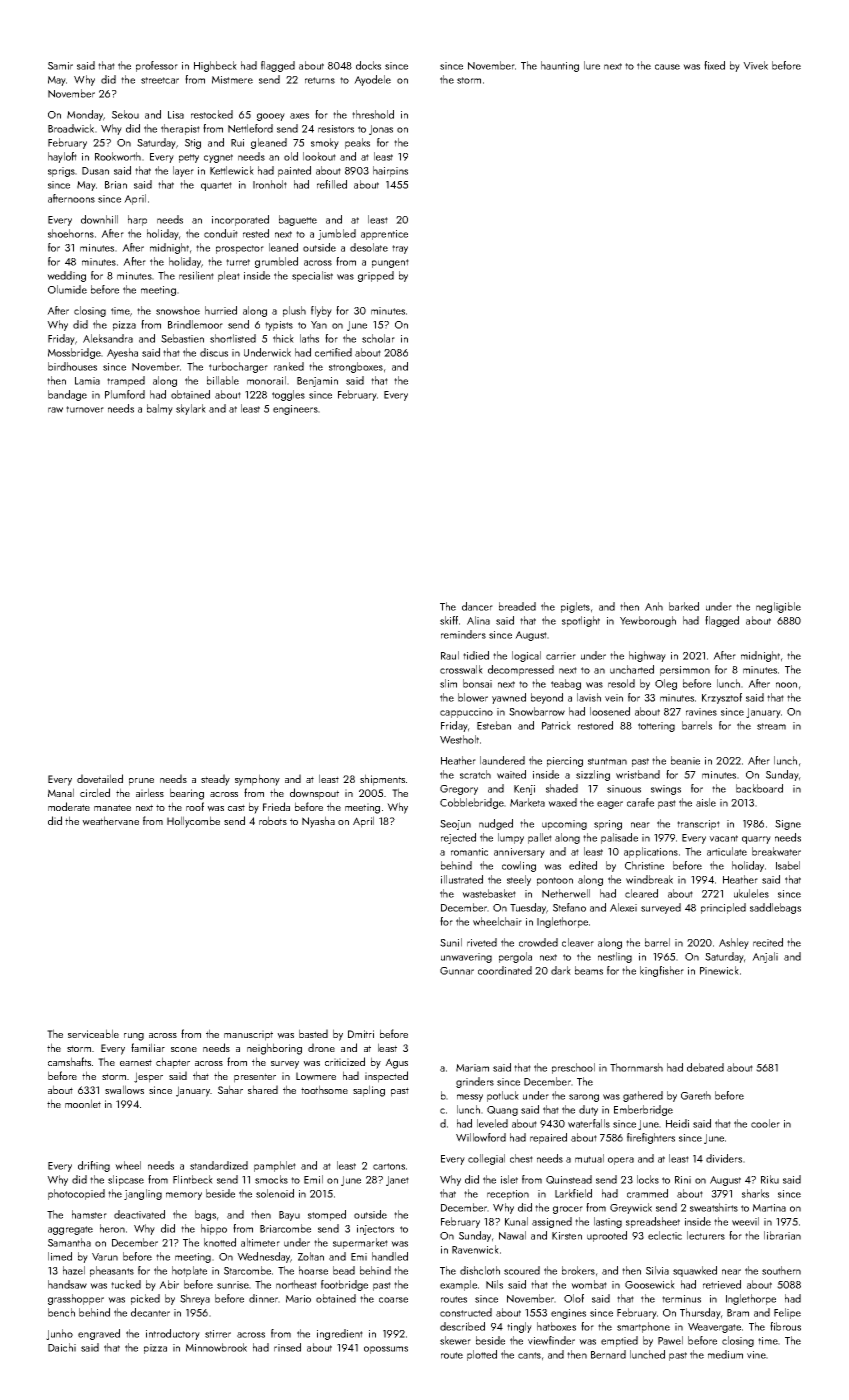  Describe the element at coordinates (95, 171) in the image. I see `Dusan` at that location.
